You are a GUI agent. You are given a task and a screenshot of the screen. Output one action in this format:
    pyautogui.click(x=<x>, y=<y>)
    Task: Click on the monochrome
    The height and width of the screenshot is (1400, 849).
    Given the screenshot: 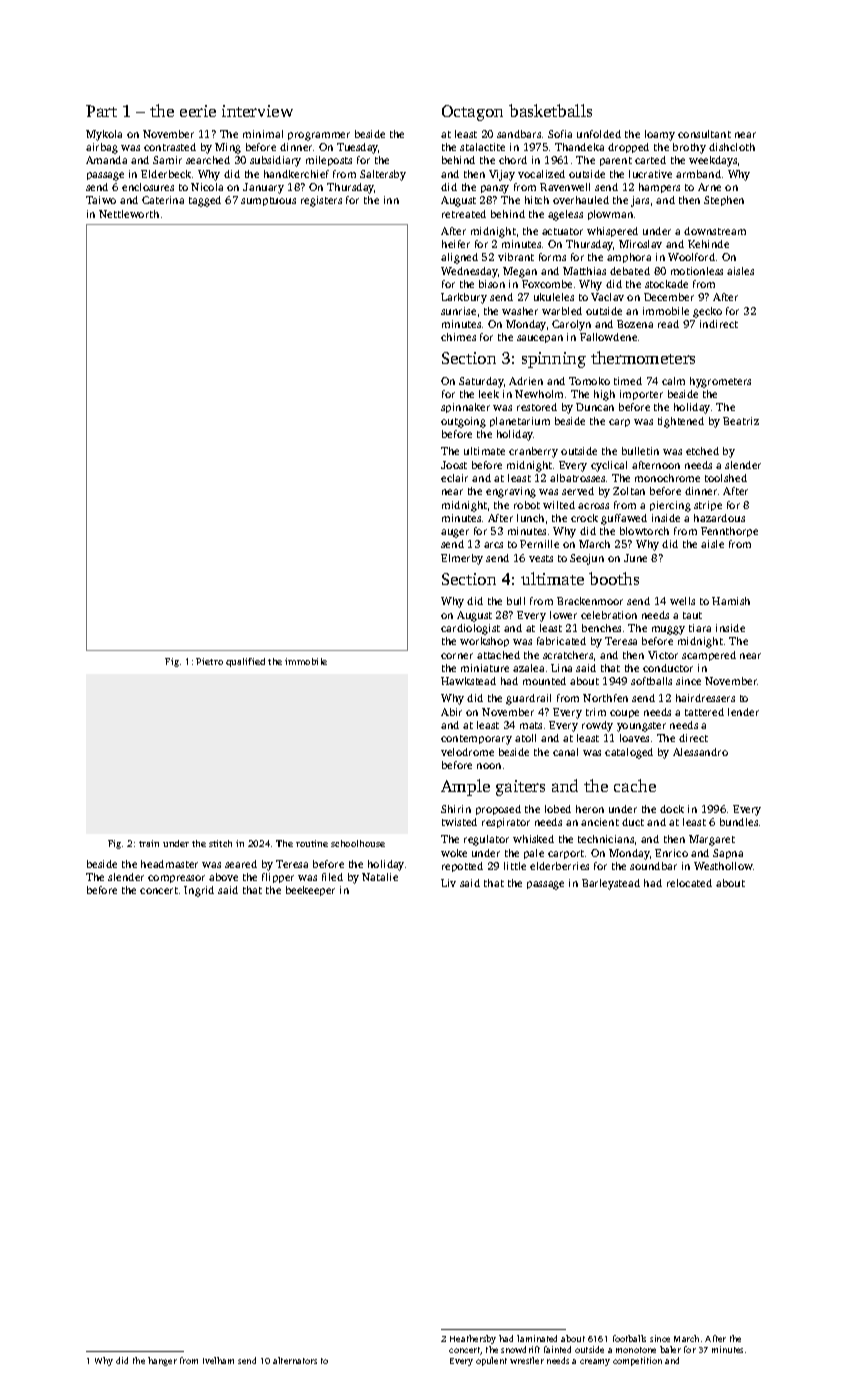 What is the action you would take?
    pyautogui.click(x=667, y=478)
